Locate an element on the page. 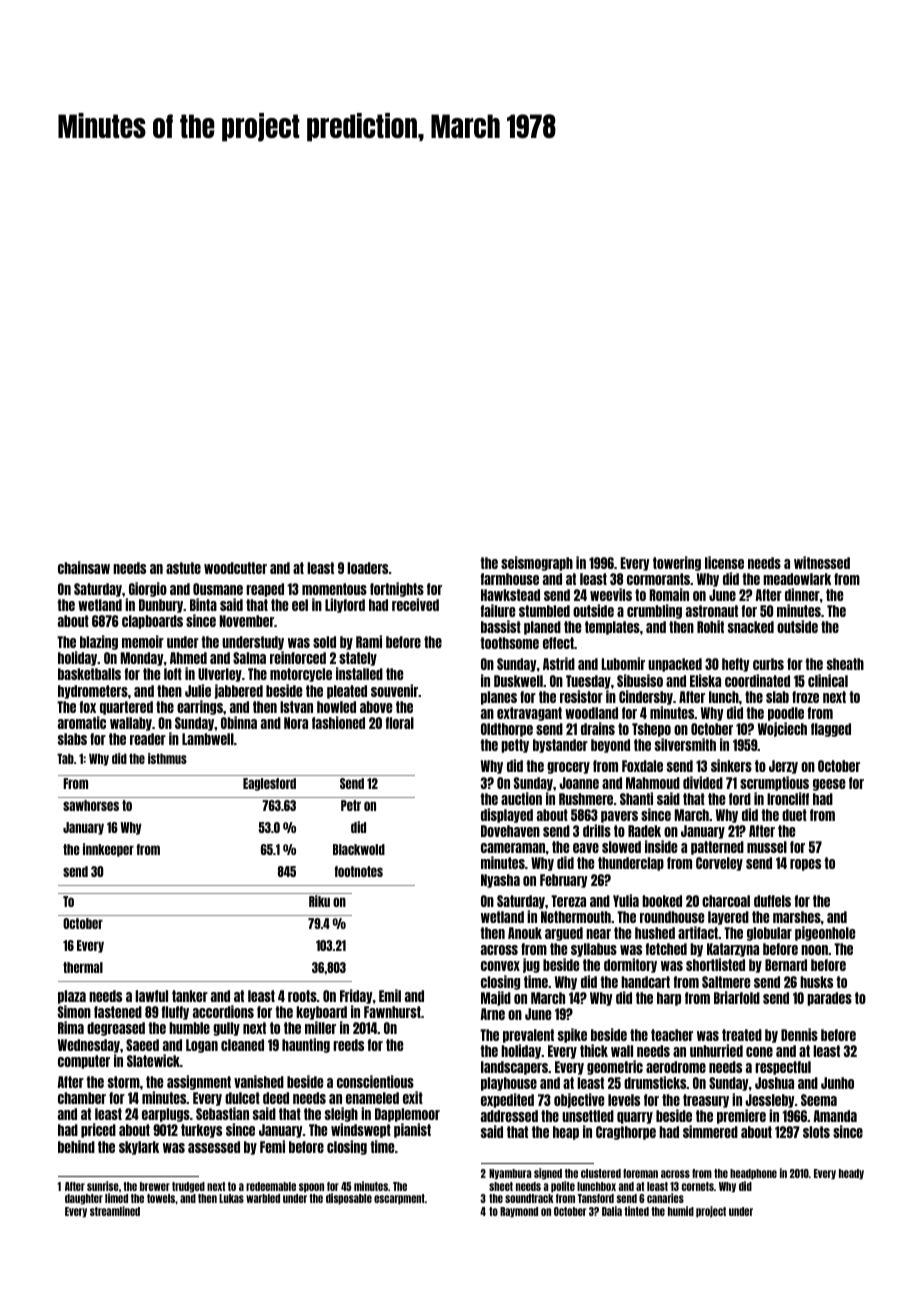 The image size is (924, 1308). February is located at coordinates (564, 881).
